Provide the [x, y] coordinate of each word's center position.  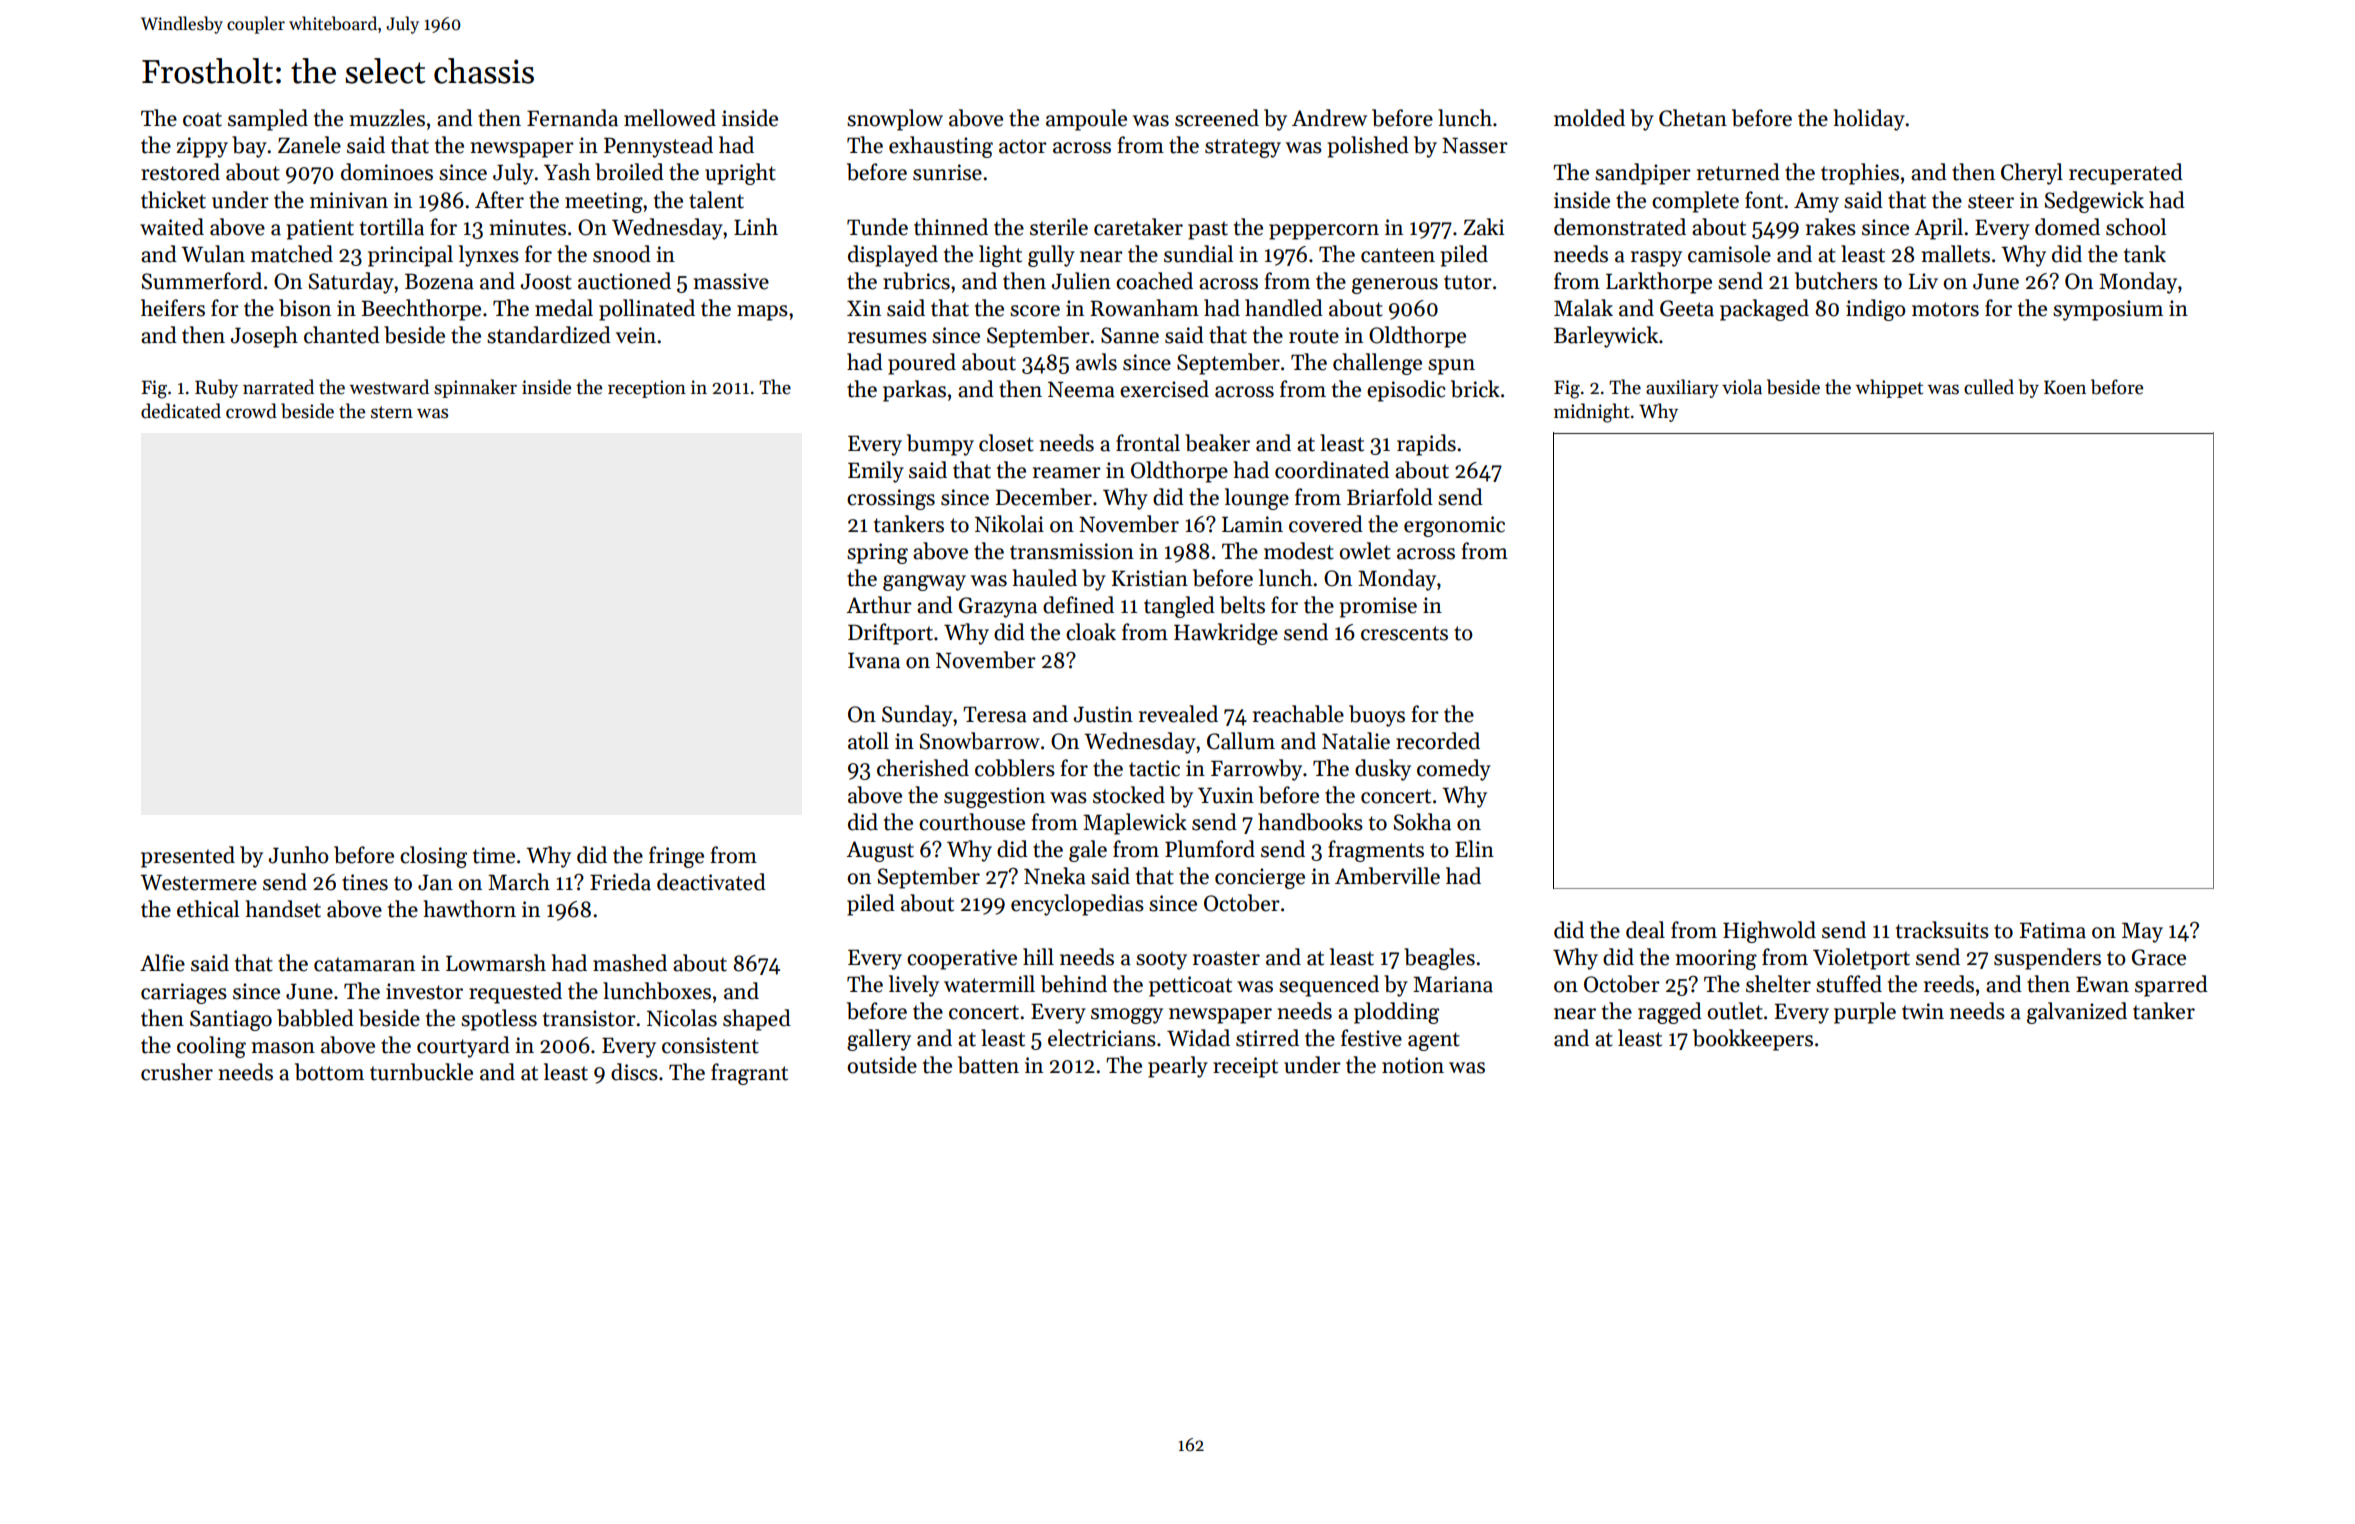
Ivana [874, 660]
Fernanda [572, 118]
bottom [329, 1072]
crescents [1404, 633]
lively [914, 986]
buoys [1377, 716]
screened [1217, 118]
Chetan [1693, 118]
